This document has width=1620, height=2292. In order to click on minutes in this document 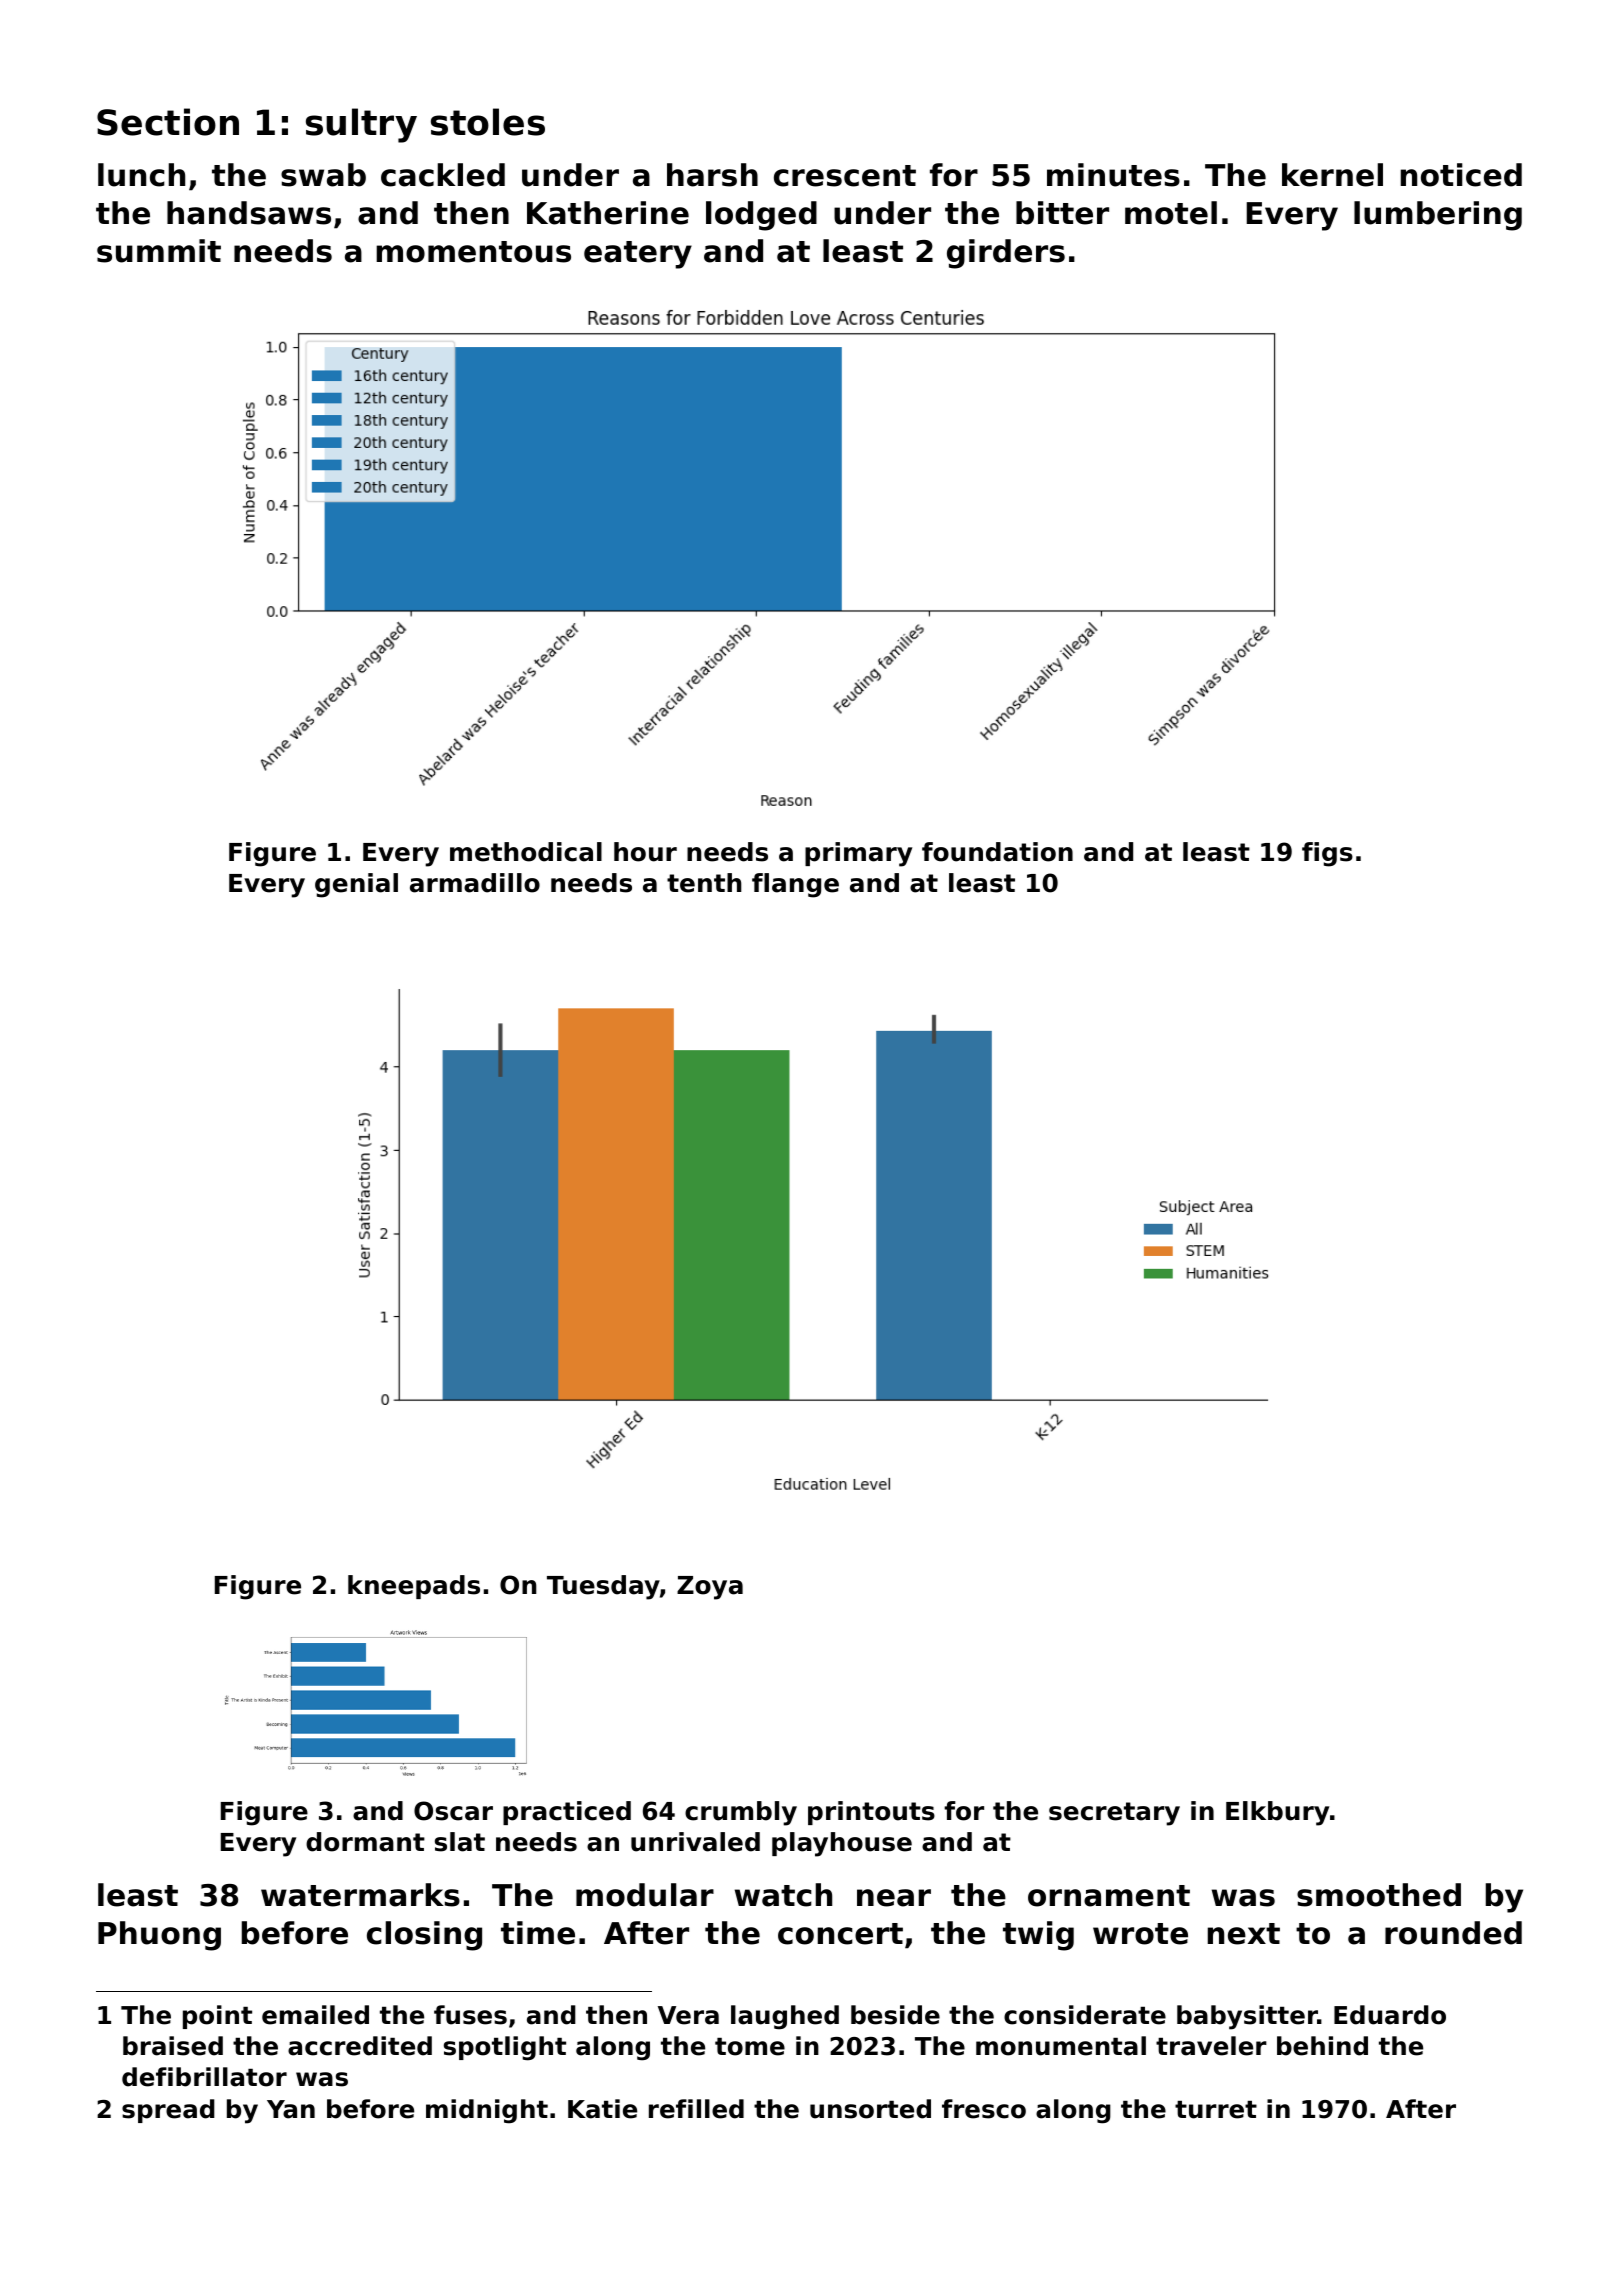, I will do `click(1113, 175)`.
